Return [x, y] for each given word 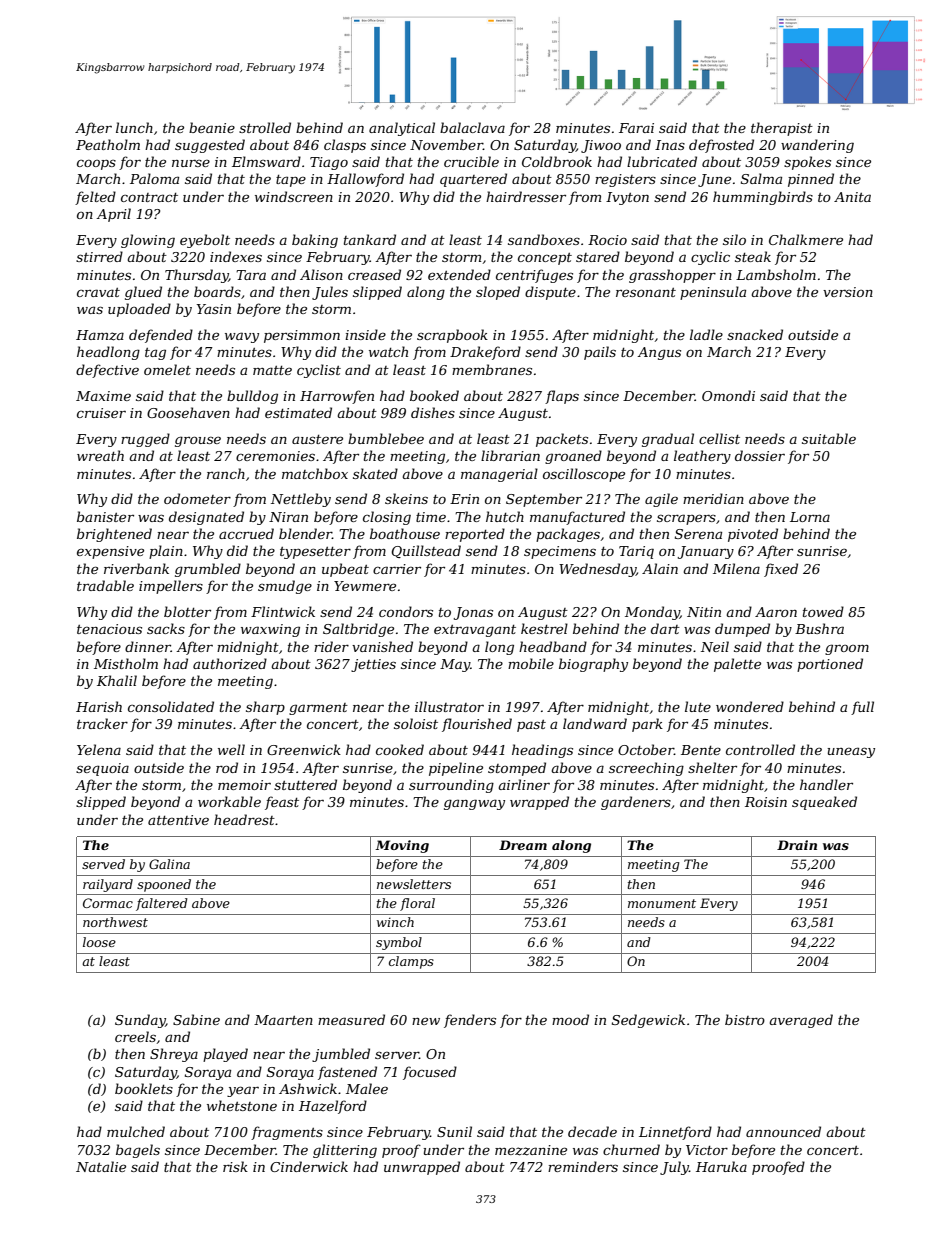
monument [662, 903]
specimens [560, 552]
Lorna [810, 517]
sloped [498, 293]
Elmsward [266, 161]
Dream [523, 845]
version [848, 292]
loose [99, 942]
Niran [288, 517]
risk [235, 1166]
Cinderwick [309, 1166]
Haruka [721, 1166]
